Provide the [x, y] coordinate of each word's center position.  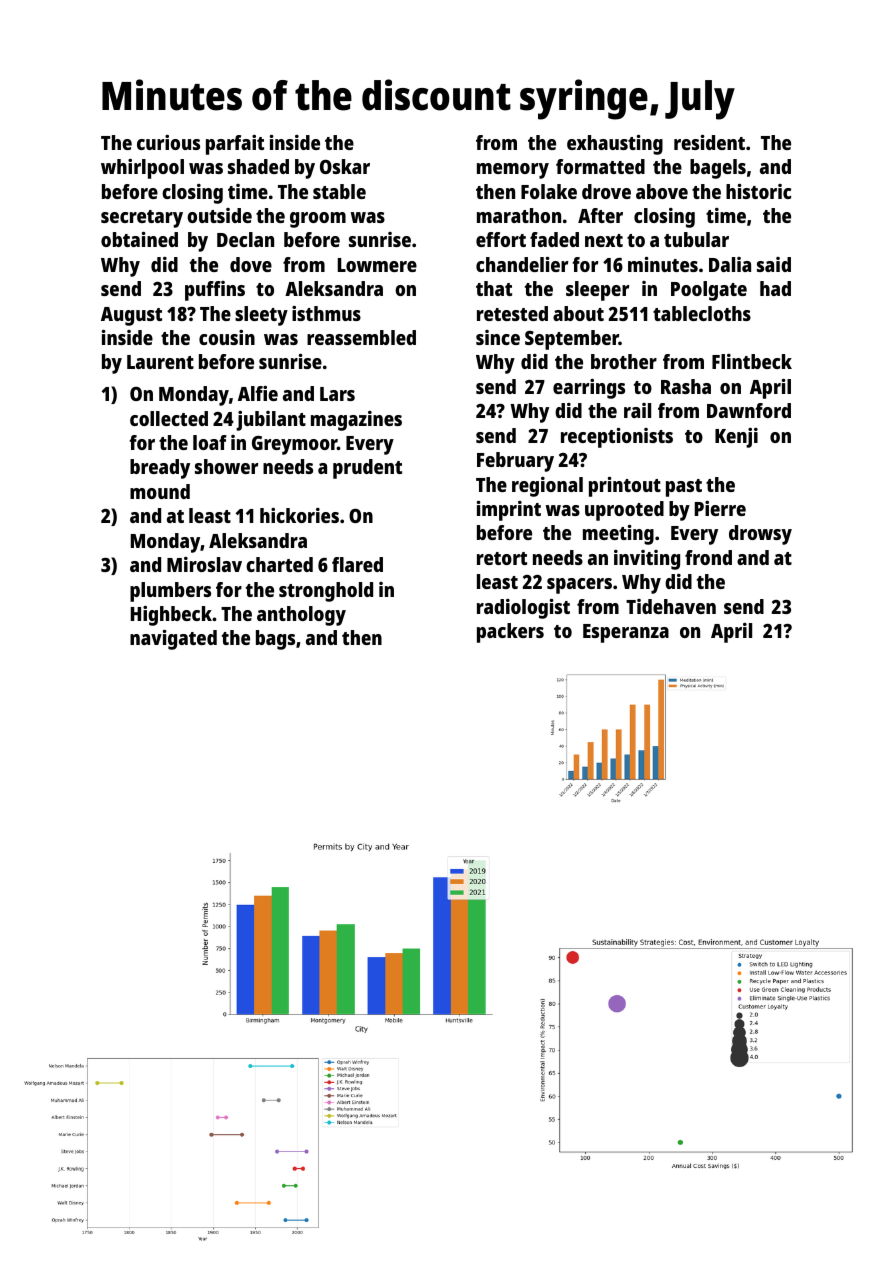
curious [168, 142]
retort [502, 558]
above [662, 191]
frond [708, 557]
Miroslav [204, 564]
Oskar [345, 166]
